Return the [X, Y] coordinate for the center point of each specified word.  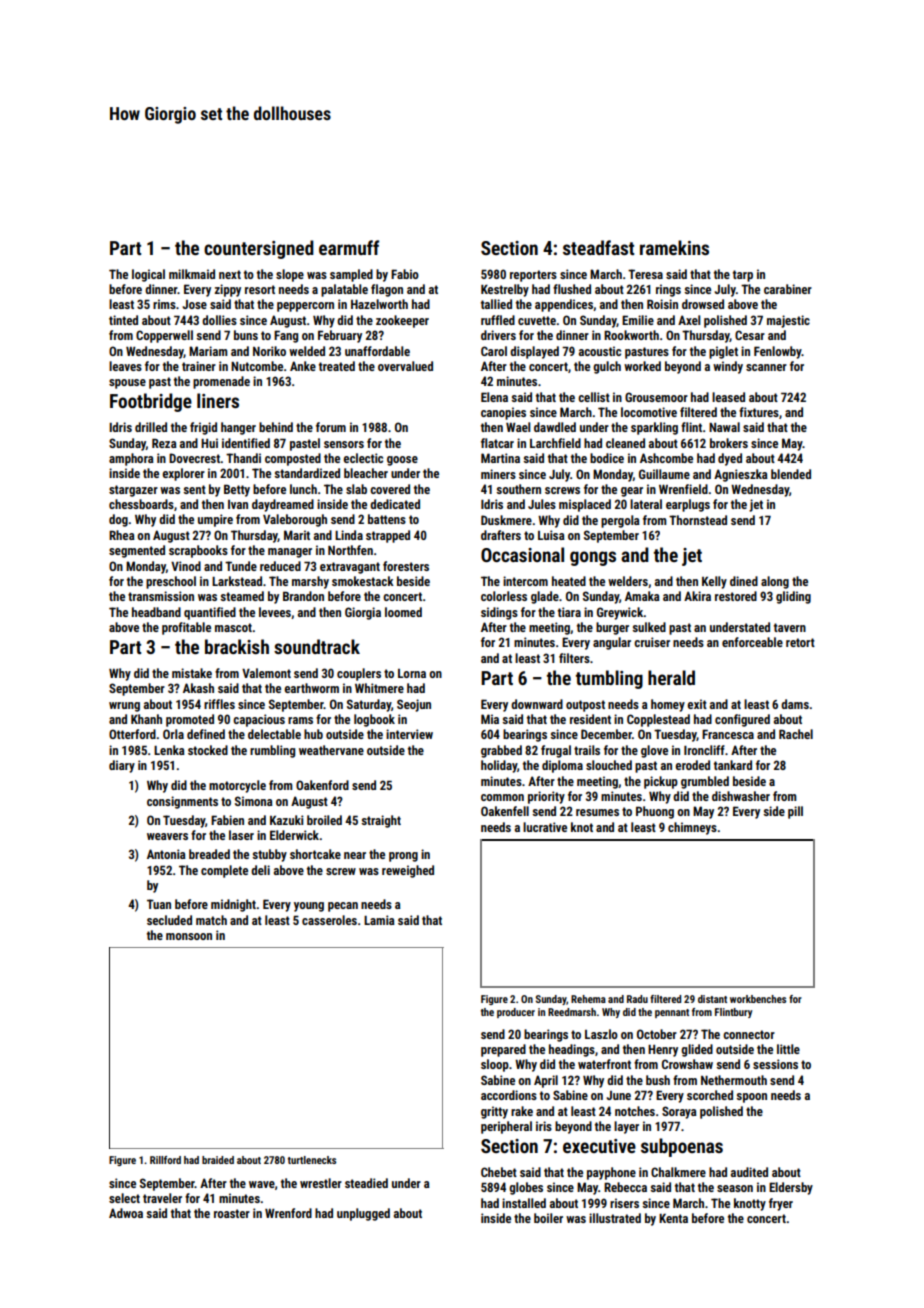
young [309, 907]
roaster [232, 1213]
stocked [208, 750]
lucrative [545, 827]
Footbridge [151, 402]
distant [712, 999]
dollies [219, 320]
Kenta [673, 1218]
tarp [743, 276]
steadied [366, 1183]
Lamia [379, 920]
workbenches [758, 999]
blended [791, 474]
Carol [494, 351]
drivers [498, 335]
